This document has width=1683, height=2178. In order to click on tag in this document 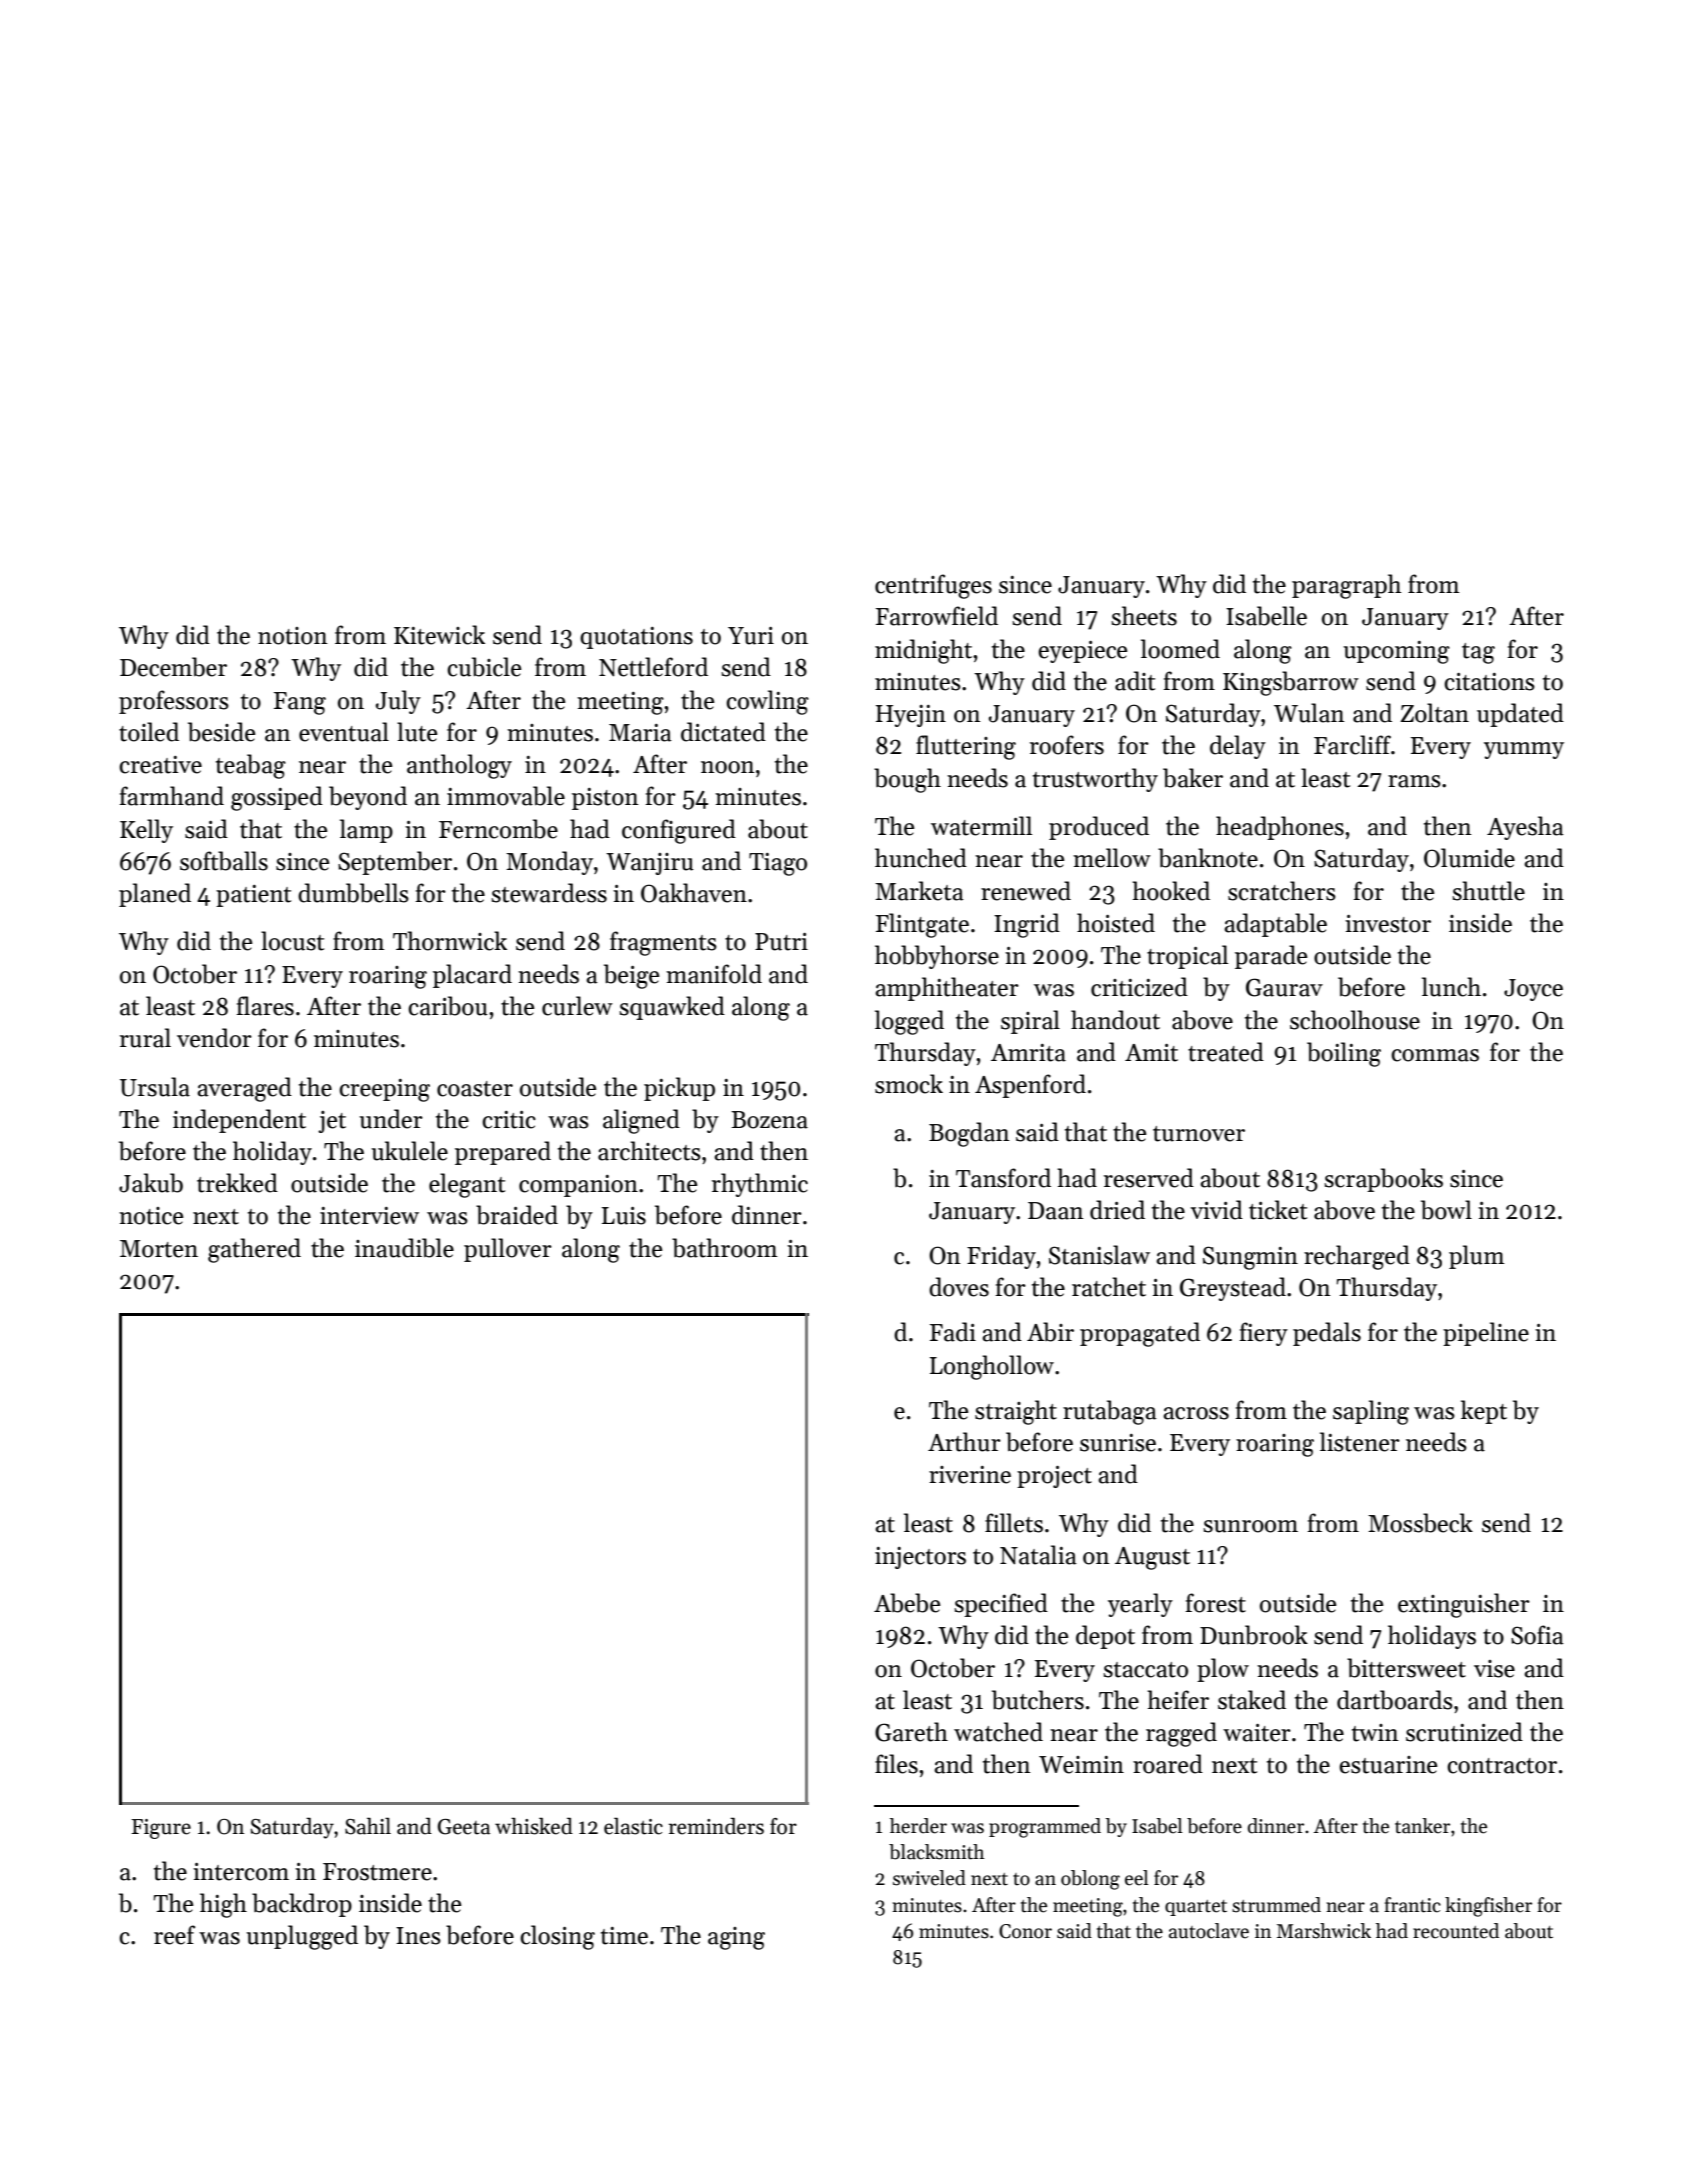, I will do `click(1478, 653)`.
